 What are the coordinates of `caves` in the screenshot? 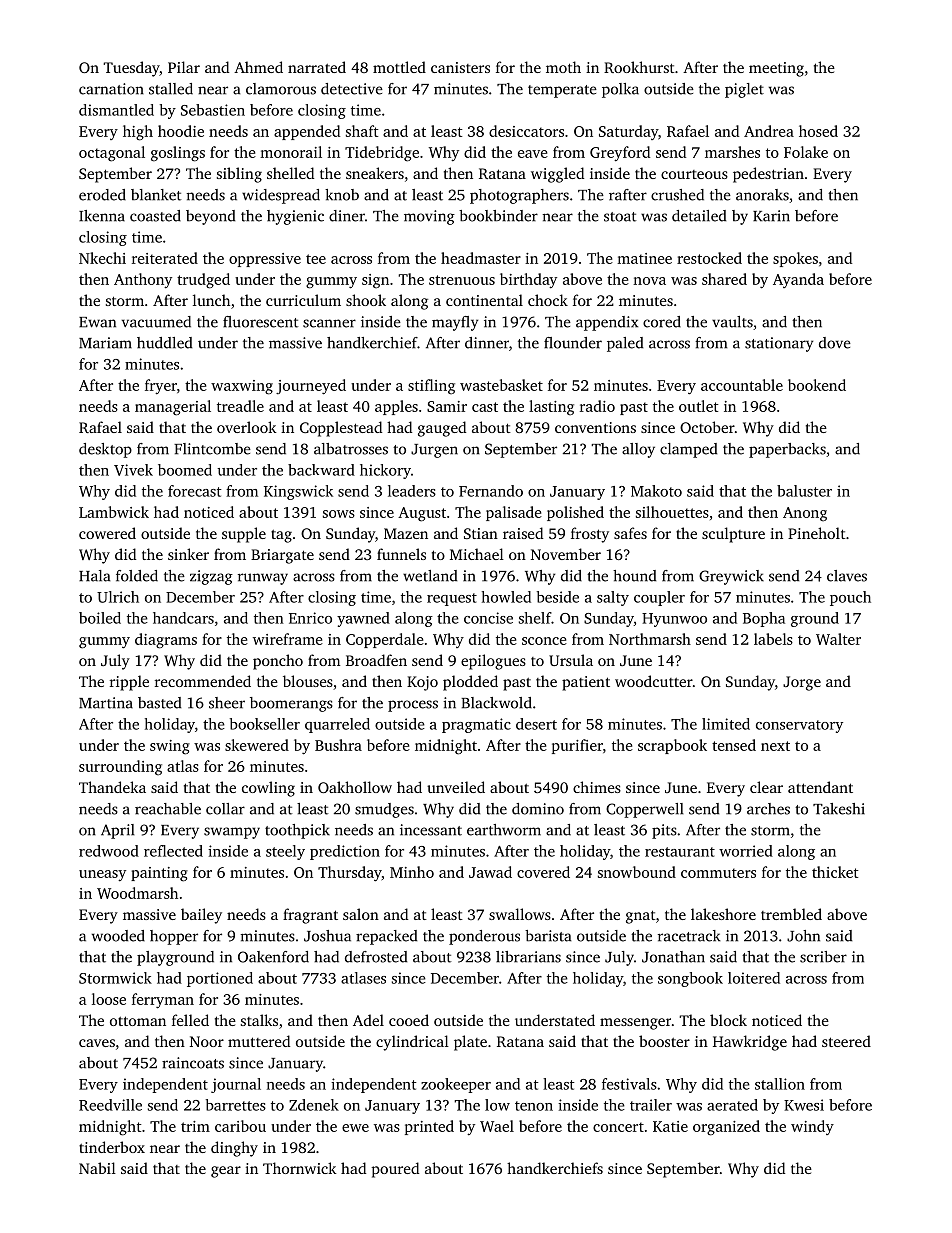 It's located at (97, 1043).
